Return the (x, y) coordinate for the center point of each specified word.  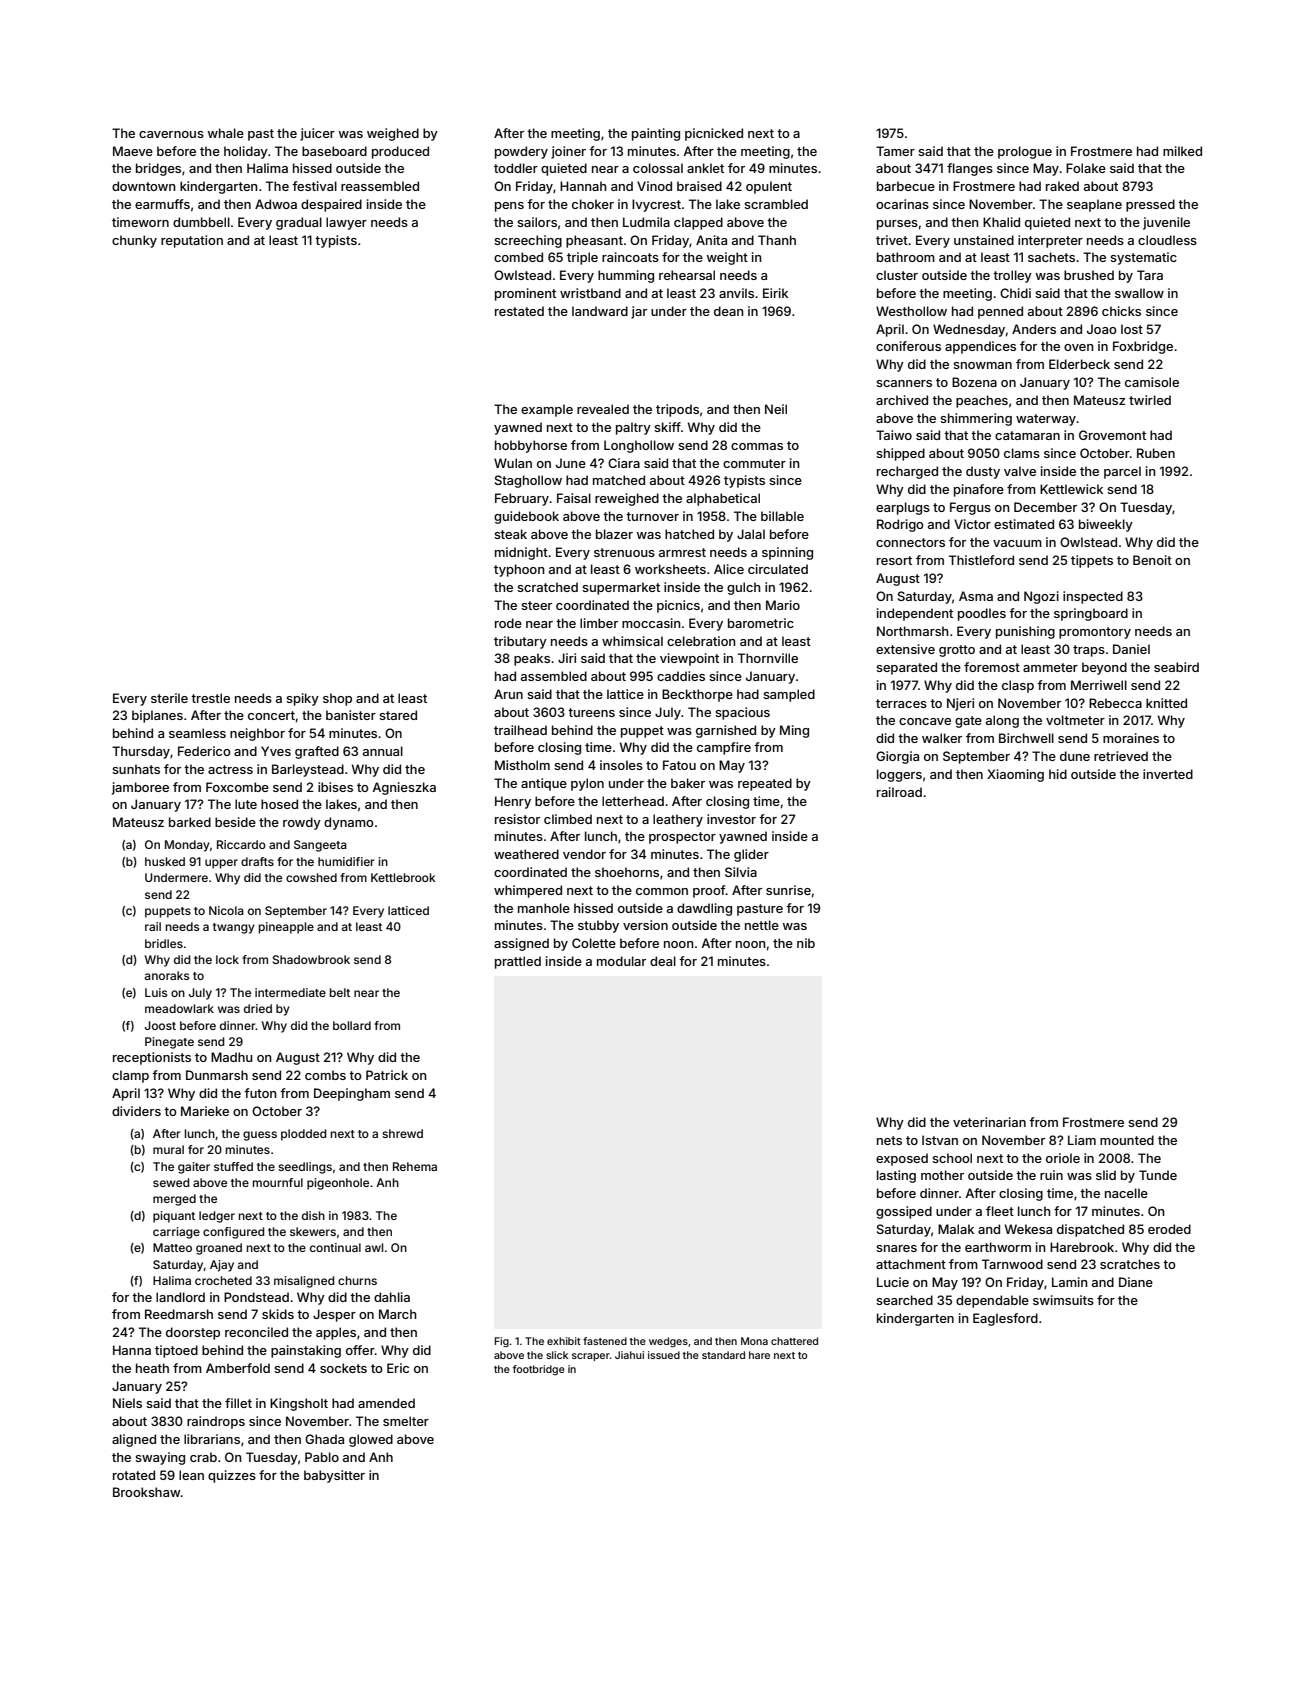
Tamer (895, 151)
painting (656, 134)
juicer (317, 134)
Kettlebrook (403, 877)
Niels (127, 1403)
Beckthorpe (697, 695)
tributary (520, 642)
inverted (1168, 774)
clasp (1018, 686)
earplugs (903, 508)
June (571, 463)
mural (168, 1149)
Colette (594, 943)
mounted (1127, 1140)
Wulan (513, 463)
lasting (896, 1176)
